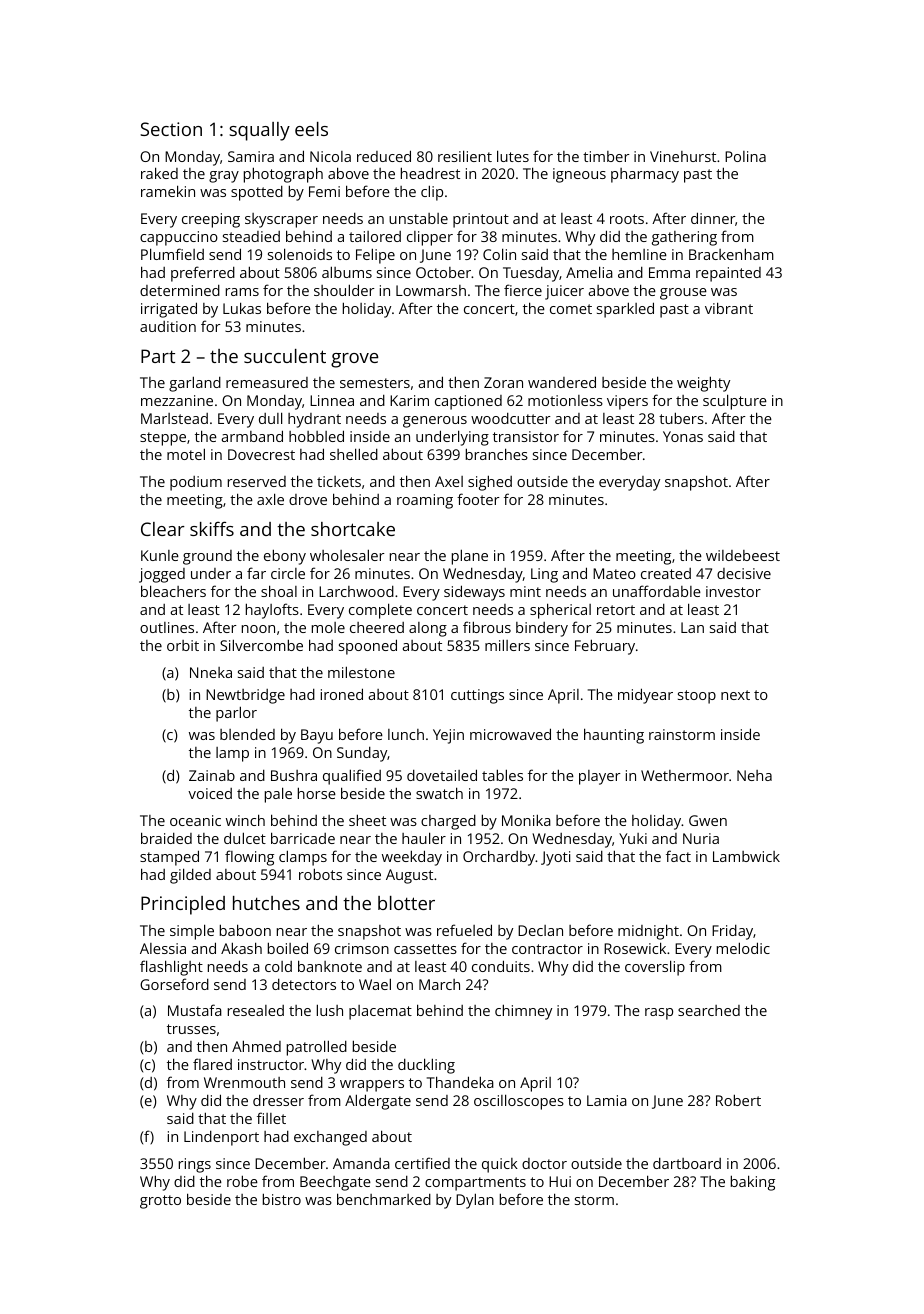 The image size is (924, 1314). I want to click on bistro, so click(282, 1199).
